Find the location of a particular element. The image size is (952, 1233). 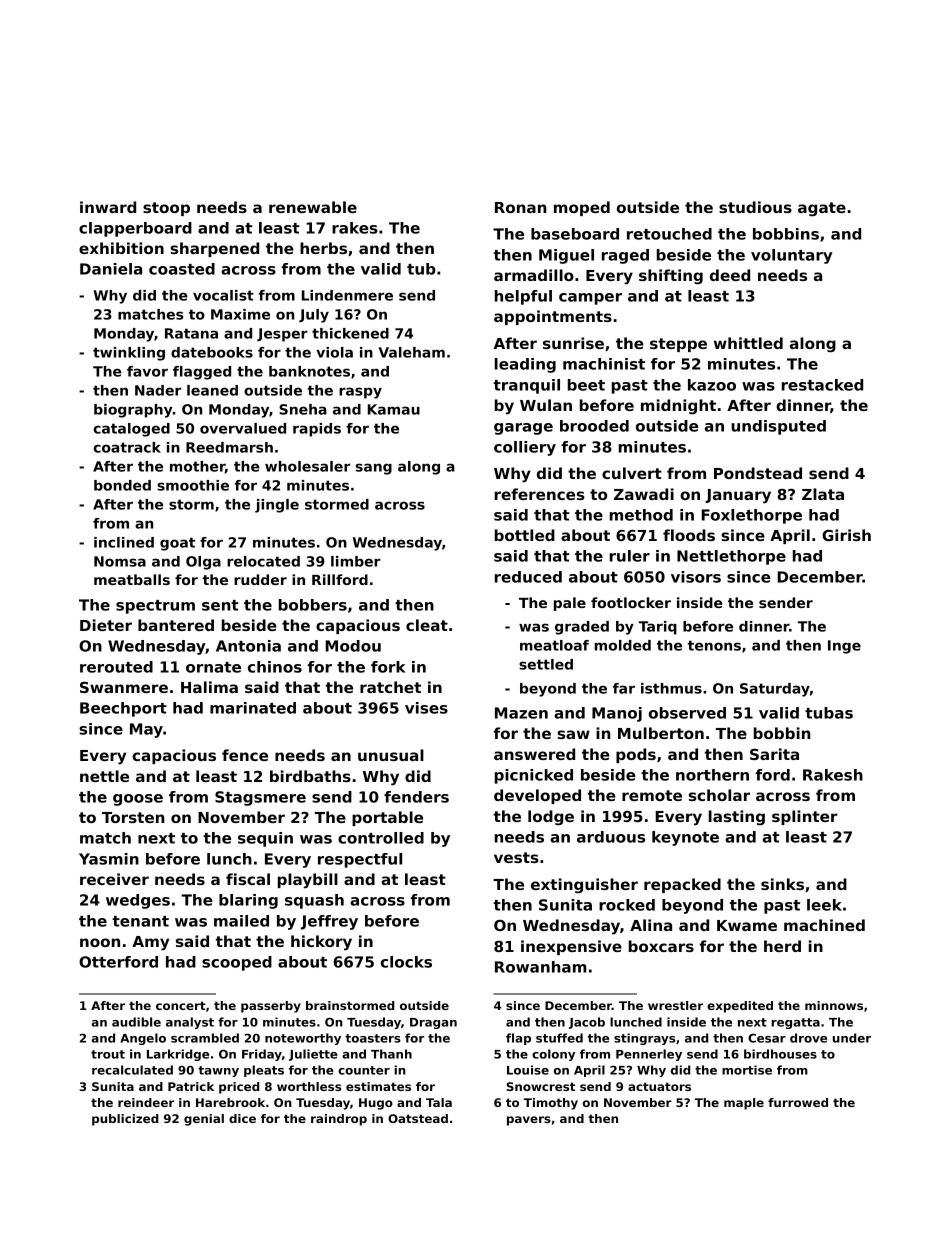

banknotes is located at coordinates (309, 371).
